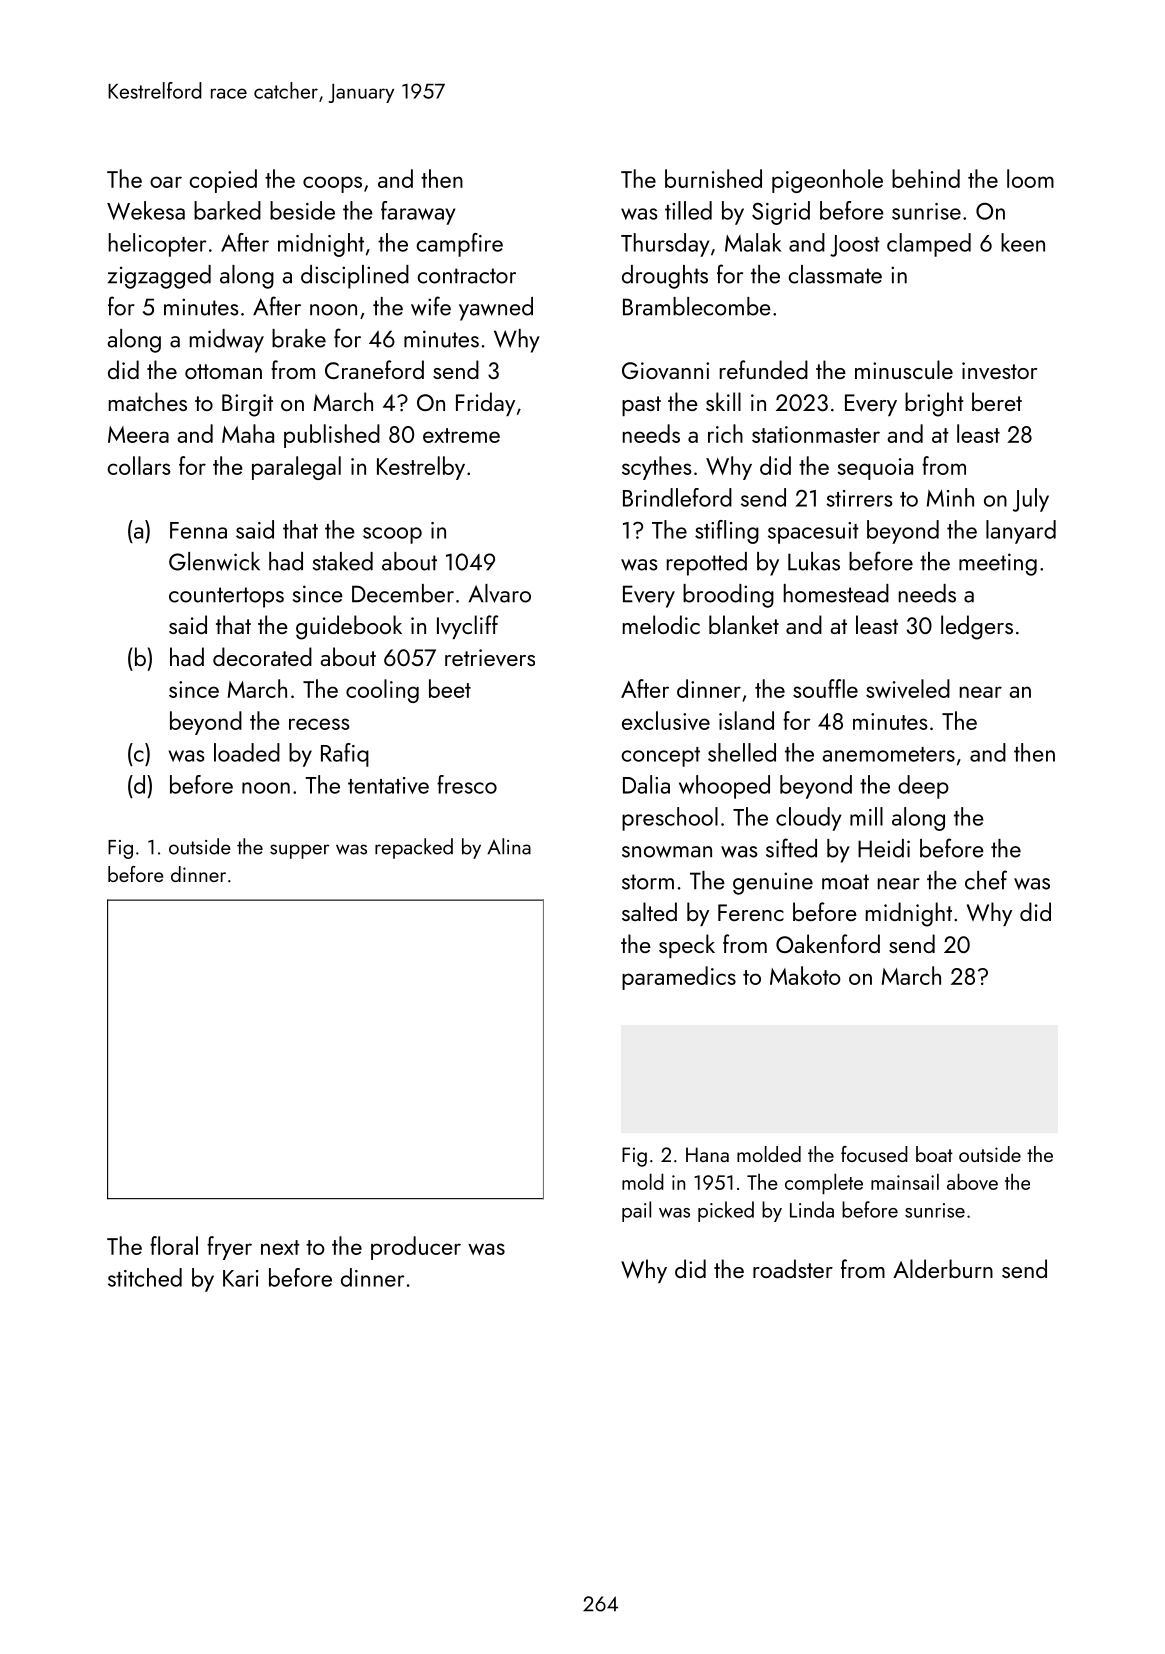 This screenshot has width=1165, height=1654. Describe the element at coordinates (827, 181) in the screenshot. I see `pigeonhole` at that location.
